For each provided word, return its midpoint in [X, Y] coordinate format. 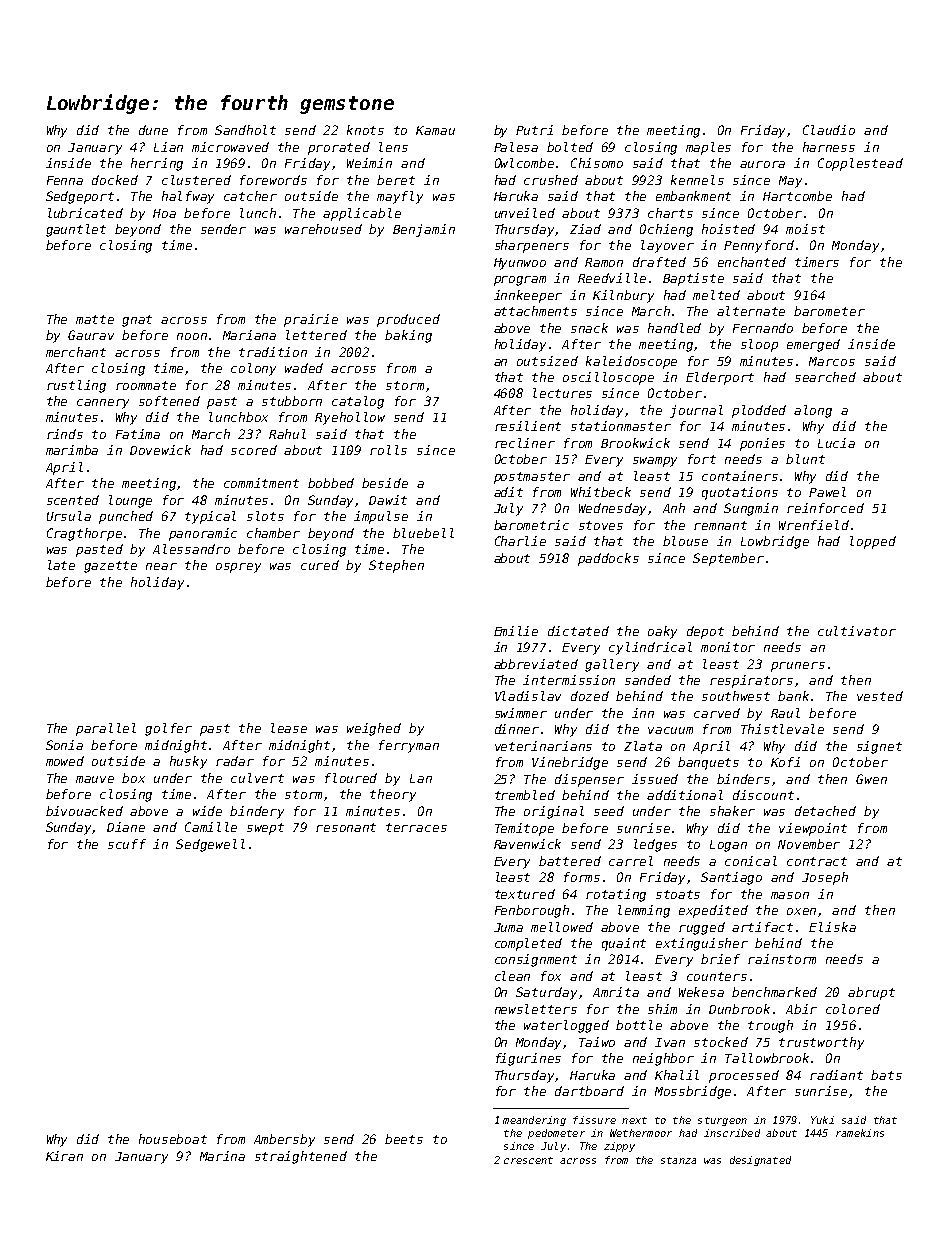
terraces [416, 827]
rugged [702, 928]
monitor [728, 647]
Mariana [249, 335]
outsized [547, 361]
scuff [127, 844]
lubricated [85, 213]
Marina [222, 1156]
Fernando [763, 328]
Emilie [516, 631]
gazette [110, 567]
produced [408, 320]
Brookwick [635, 443]
